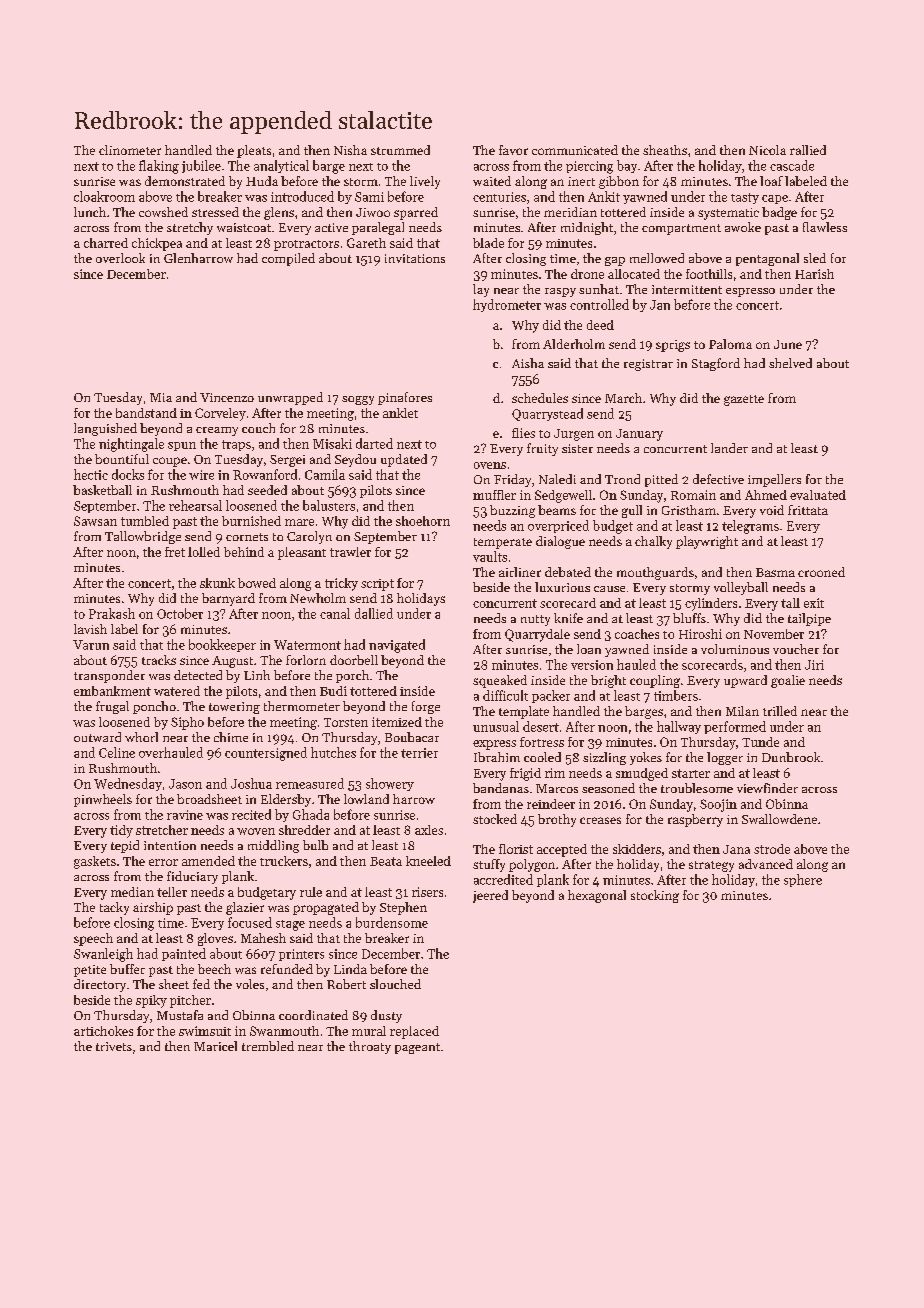 This screenshot has height=1308, width=924. What do you see at coordinates (814, 274) in the screenshot?
I see `Harish` at bounding box center [814, 274].
